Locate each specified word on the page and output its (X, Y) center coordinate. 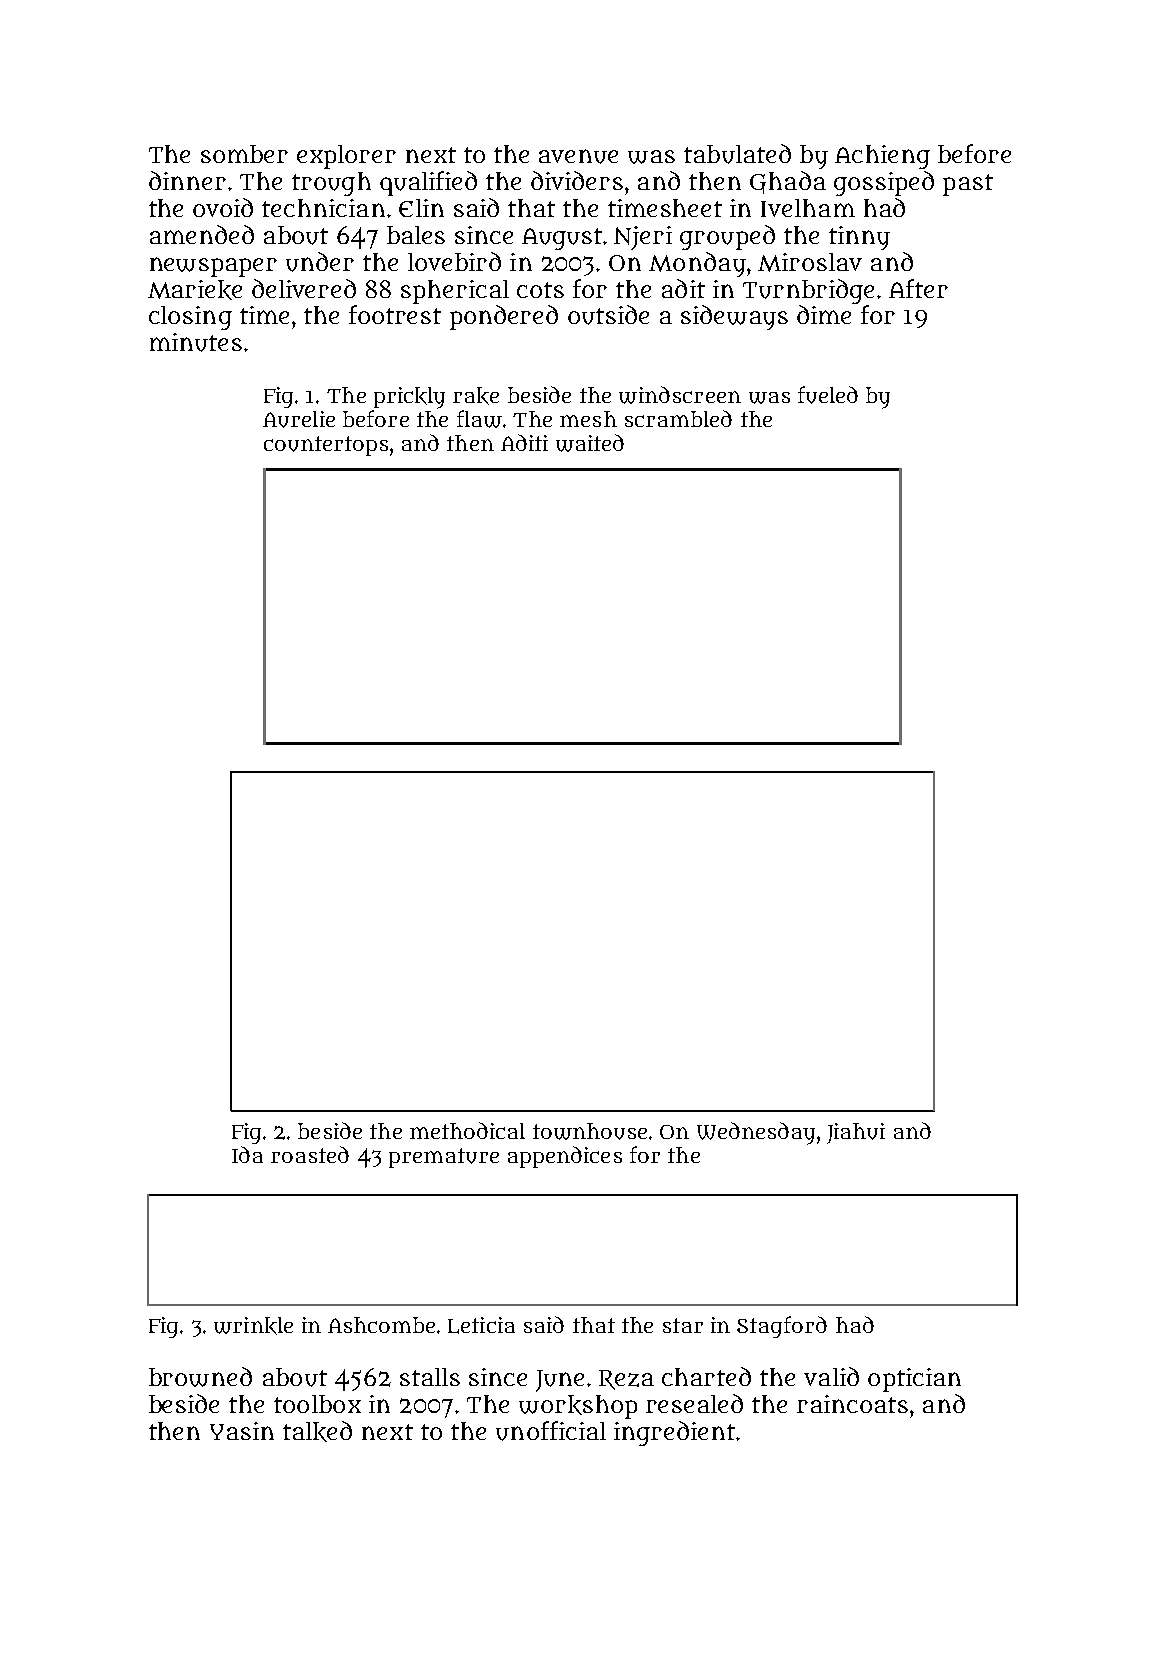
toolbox (317, 1404)
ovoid (223, 207)
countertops (326, 446)
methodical (467, 1130)
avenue (578, 156)
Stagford (782, 1327)
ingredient (674, 1433)
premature (444, 1158)
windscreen (680, 395)
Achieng (882, 157)
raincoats (852, 1404)
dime (824, 314)
